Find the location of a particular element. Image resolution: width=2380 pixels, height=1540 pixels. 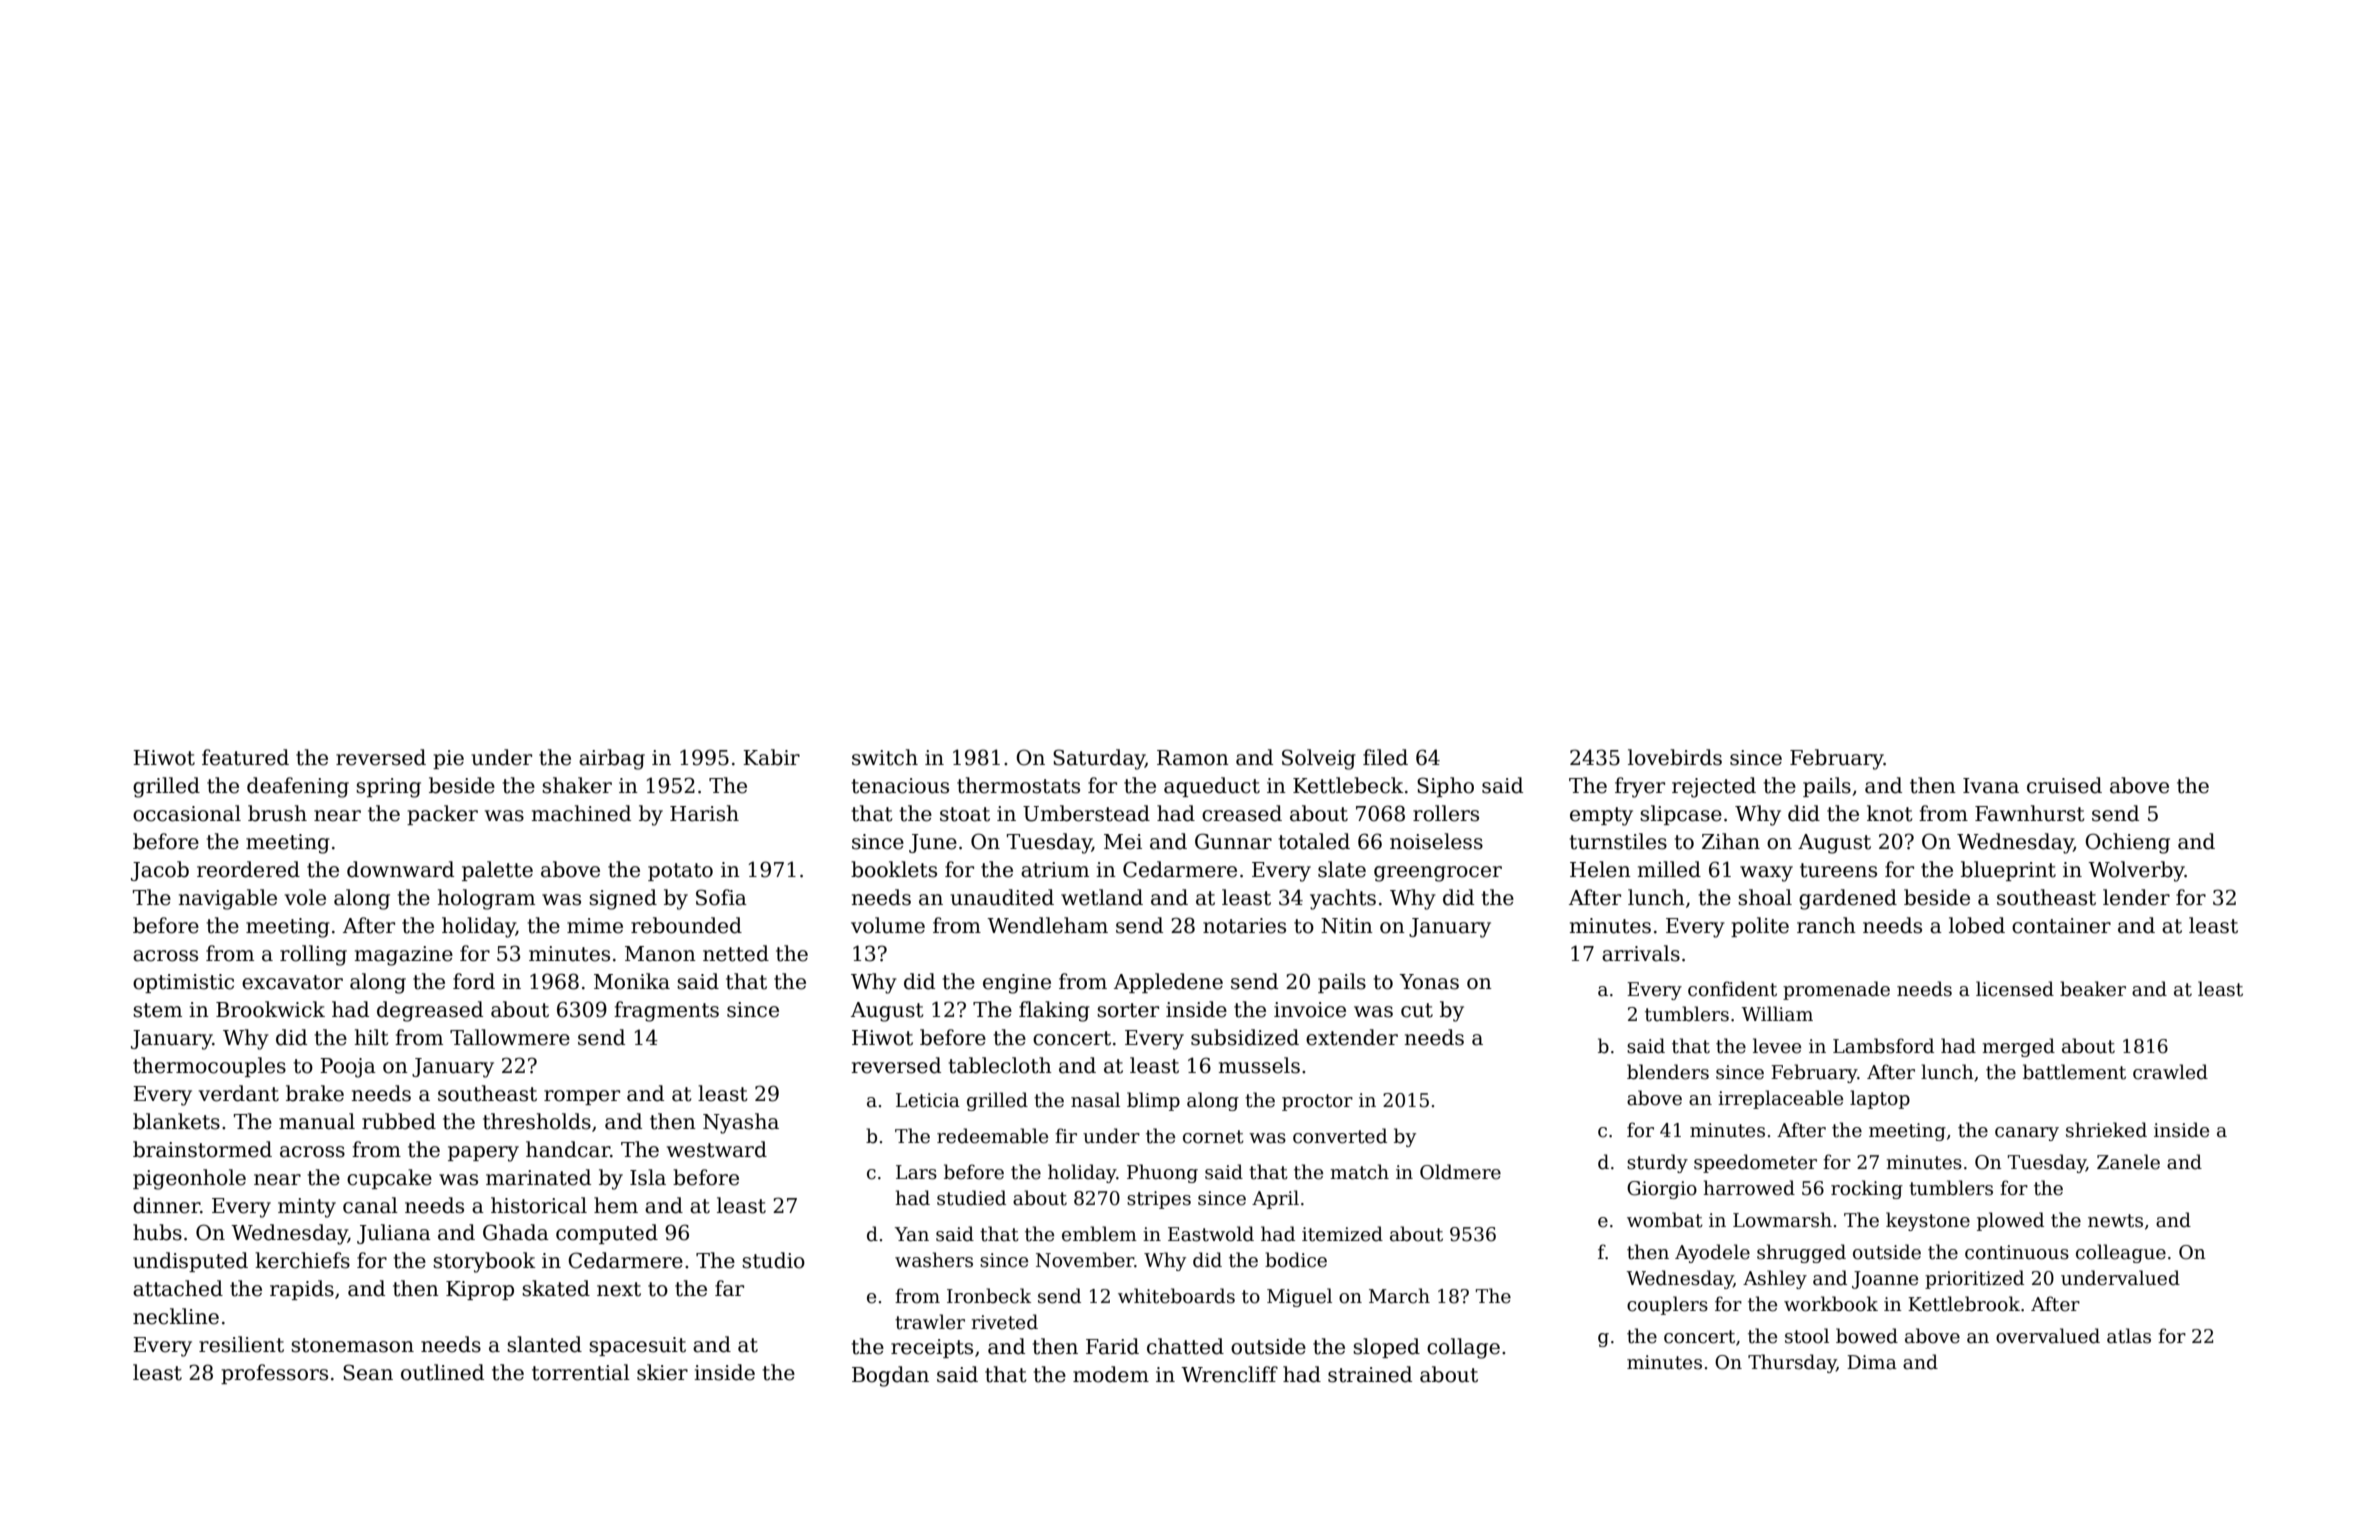

merged is located at coordinates (2018, 1047).
